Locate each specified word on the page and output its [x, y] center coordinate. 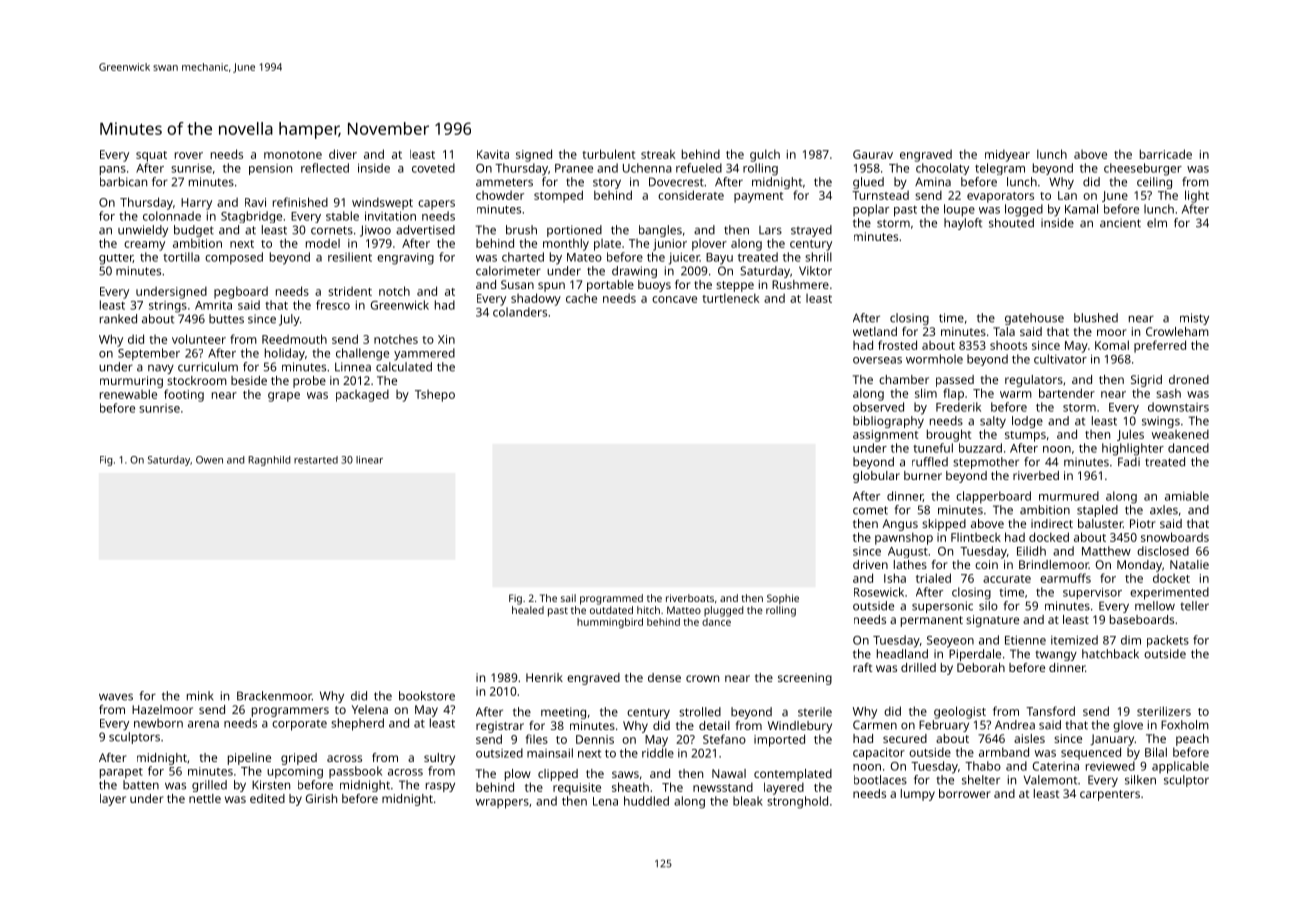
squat [151, 156]
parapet [121, 773]
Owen [209, 460]
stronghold [797, 802]
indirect [1052, 523]
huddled [646, 801]
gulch [765, 155]
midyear [1007, 155]
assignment [885, 436]
